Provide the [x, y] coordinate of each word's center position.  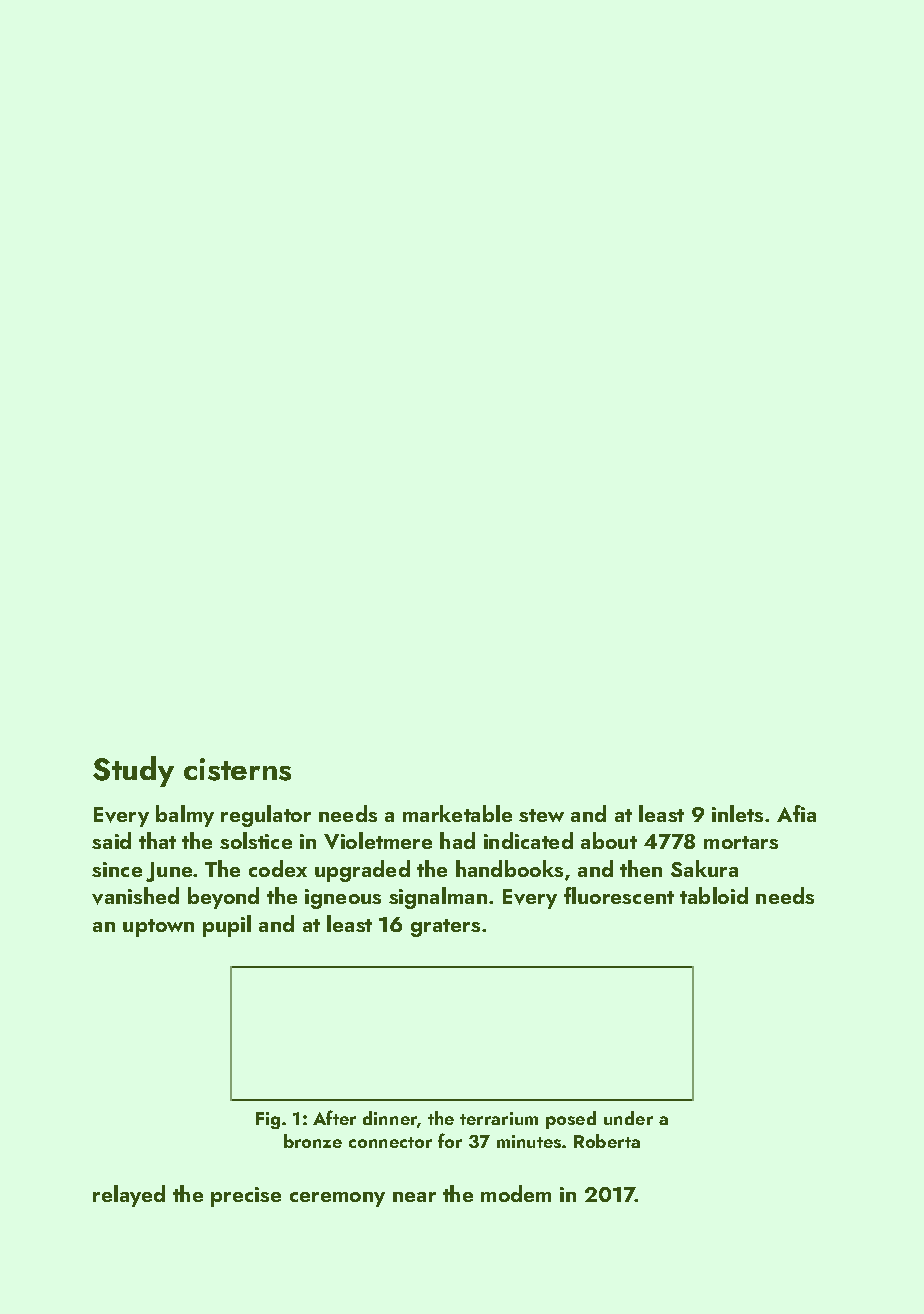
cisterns [237, 769]
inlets [737, 813]
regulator [266, 816]
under [628, 1118]
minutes [529, 1141]
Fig [268, 1120]
